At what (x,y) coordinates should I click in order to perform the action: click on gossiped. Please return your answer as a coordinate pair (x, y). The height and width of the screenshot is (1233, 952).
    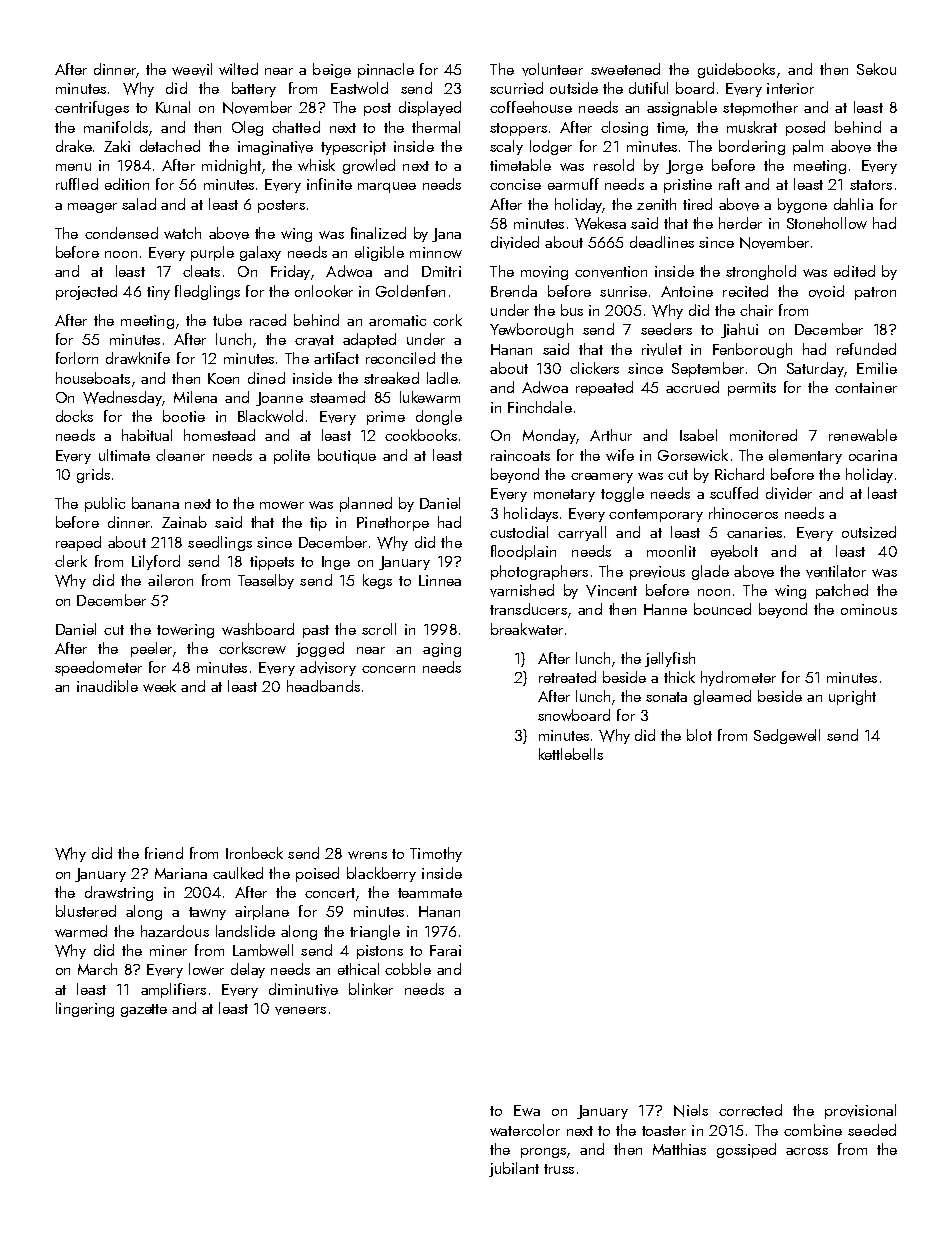
    Looking at the image, I should click on (746, 1150).
